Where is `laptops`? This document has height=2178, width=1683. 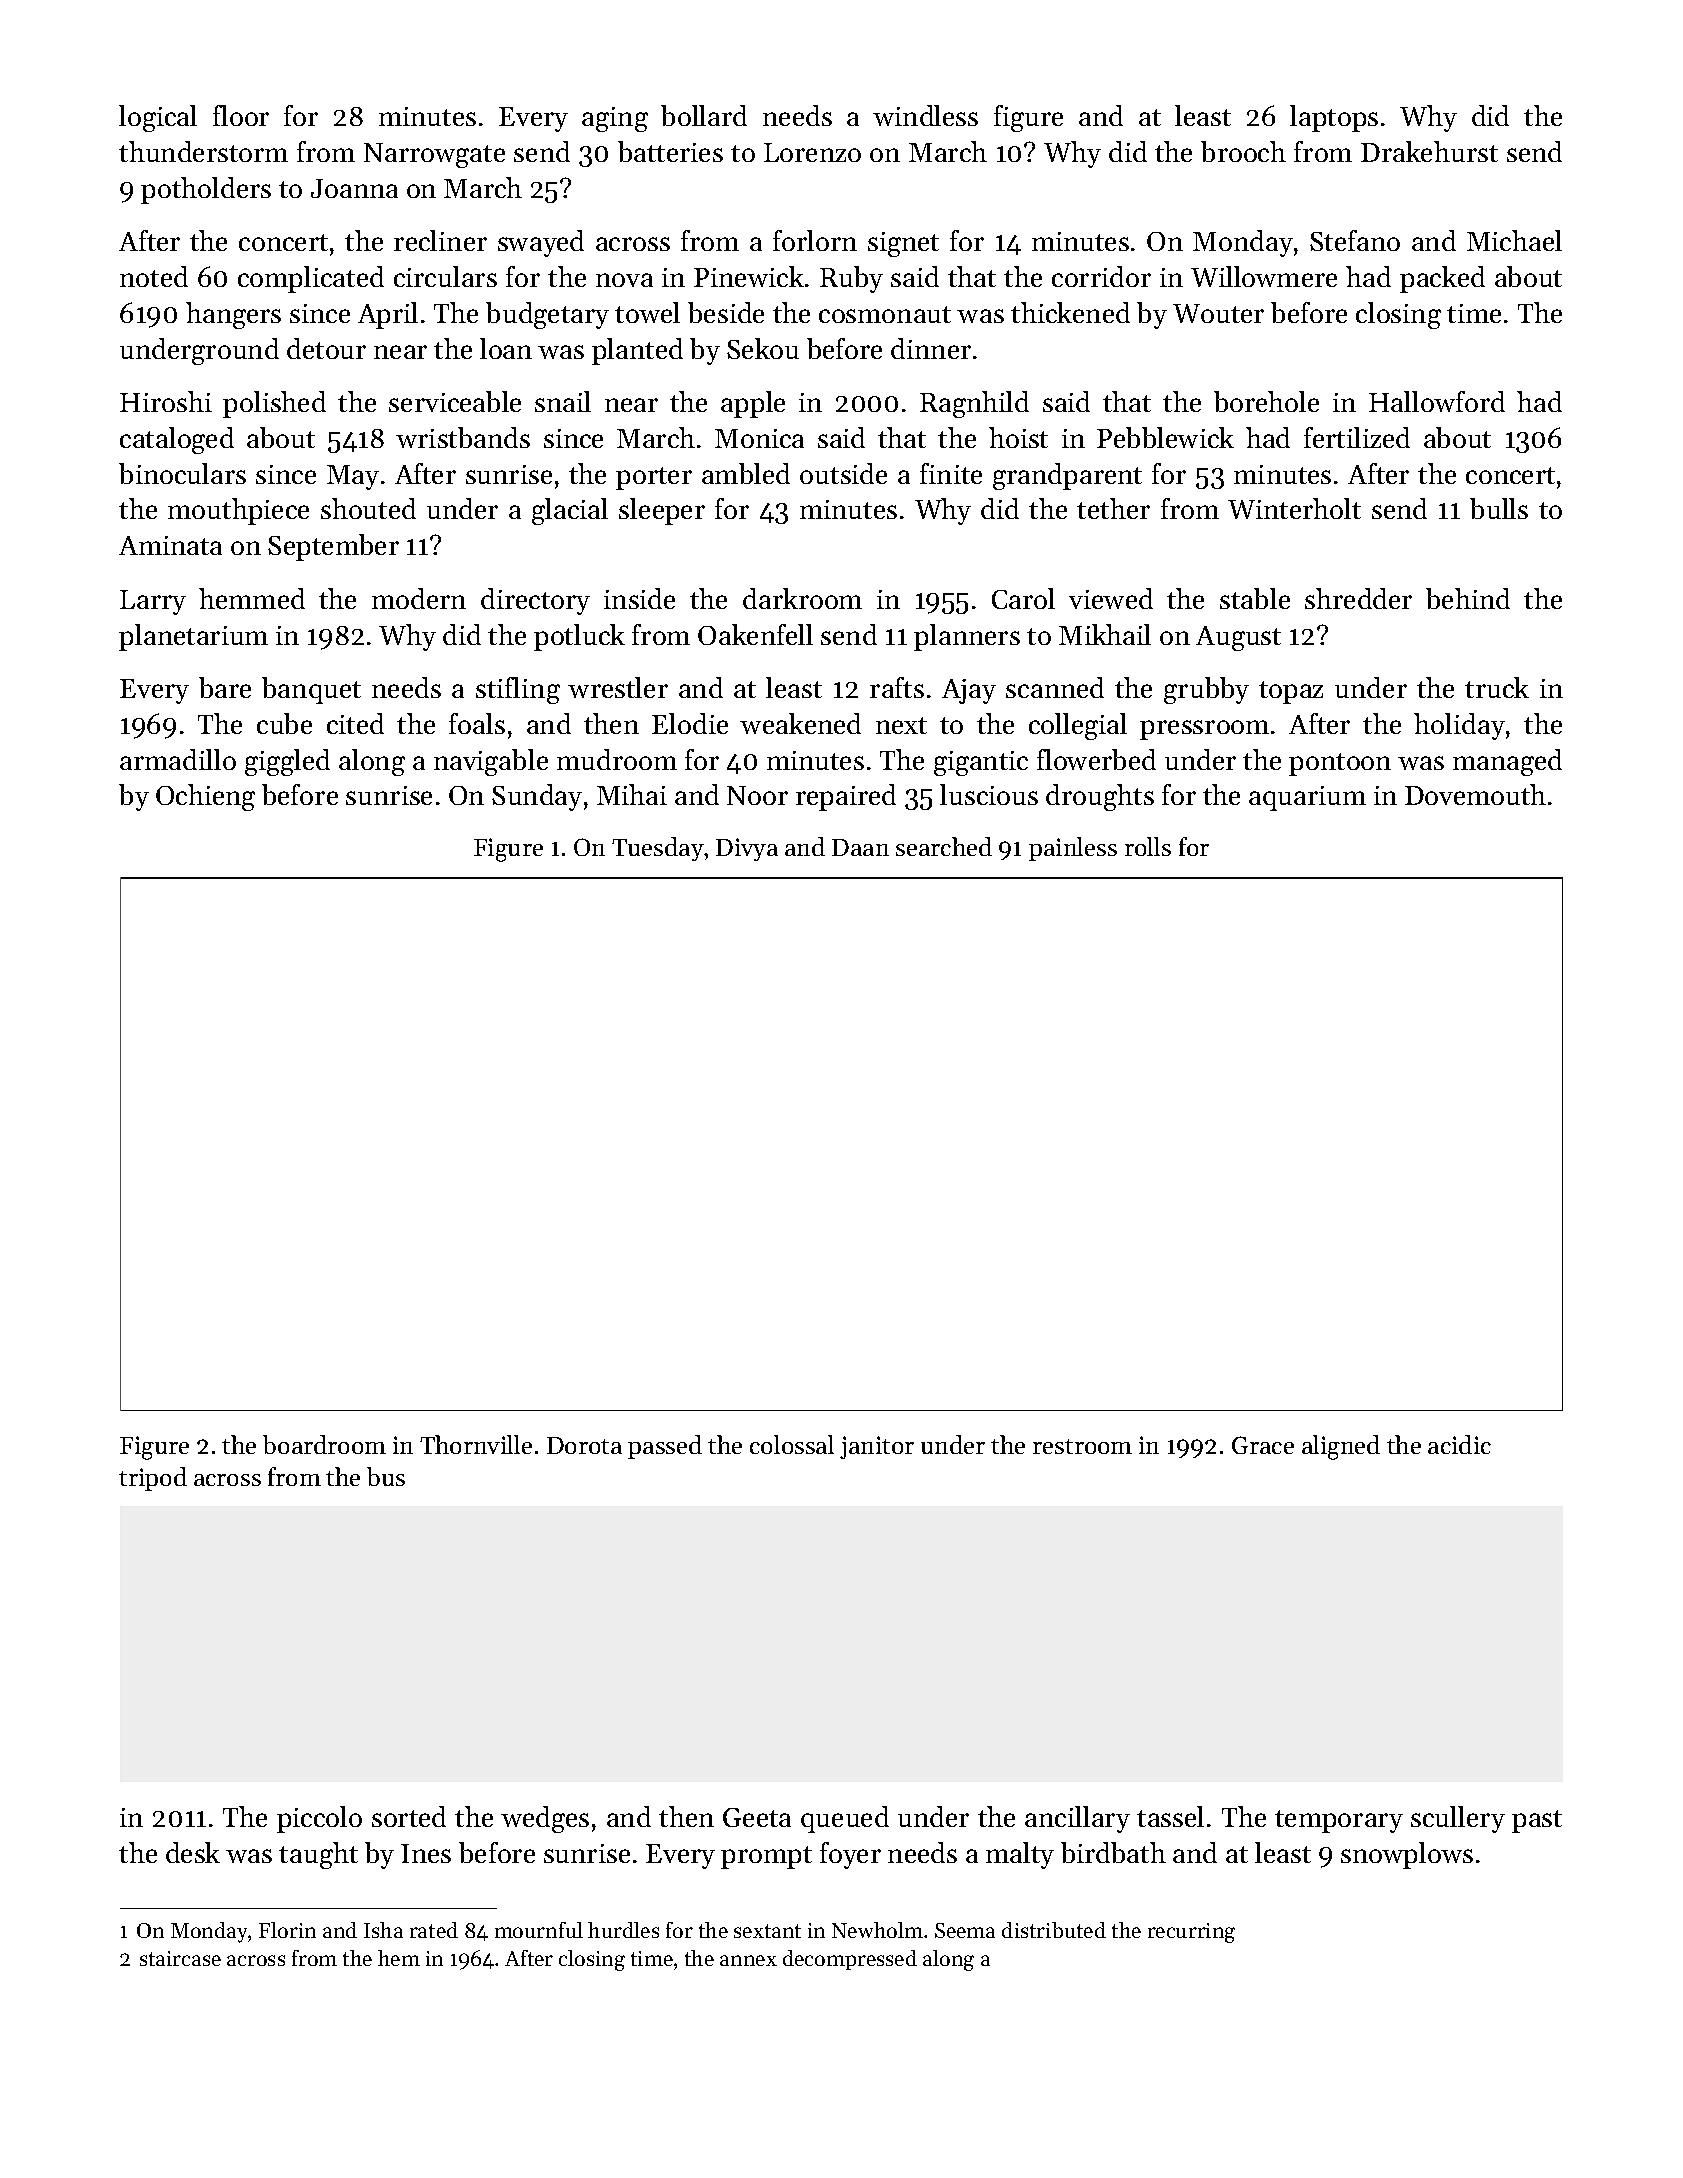 laptops is located at coordinates (1334, 118).
